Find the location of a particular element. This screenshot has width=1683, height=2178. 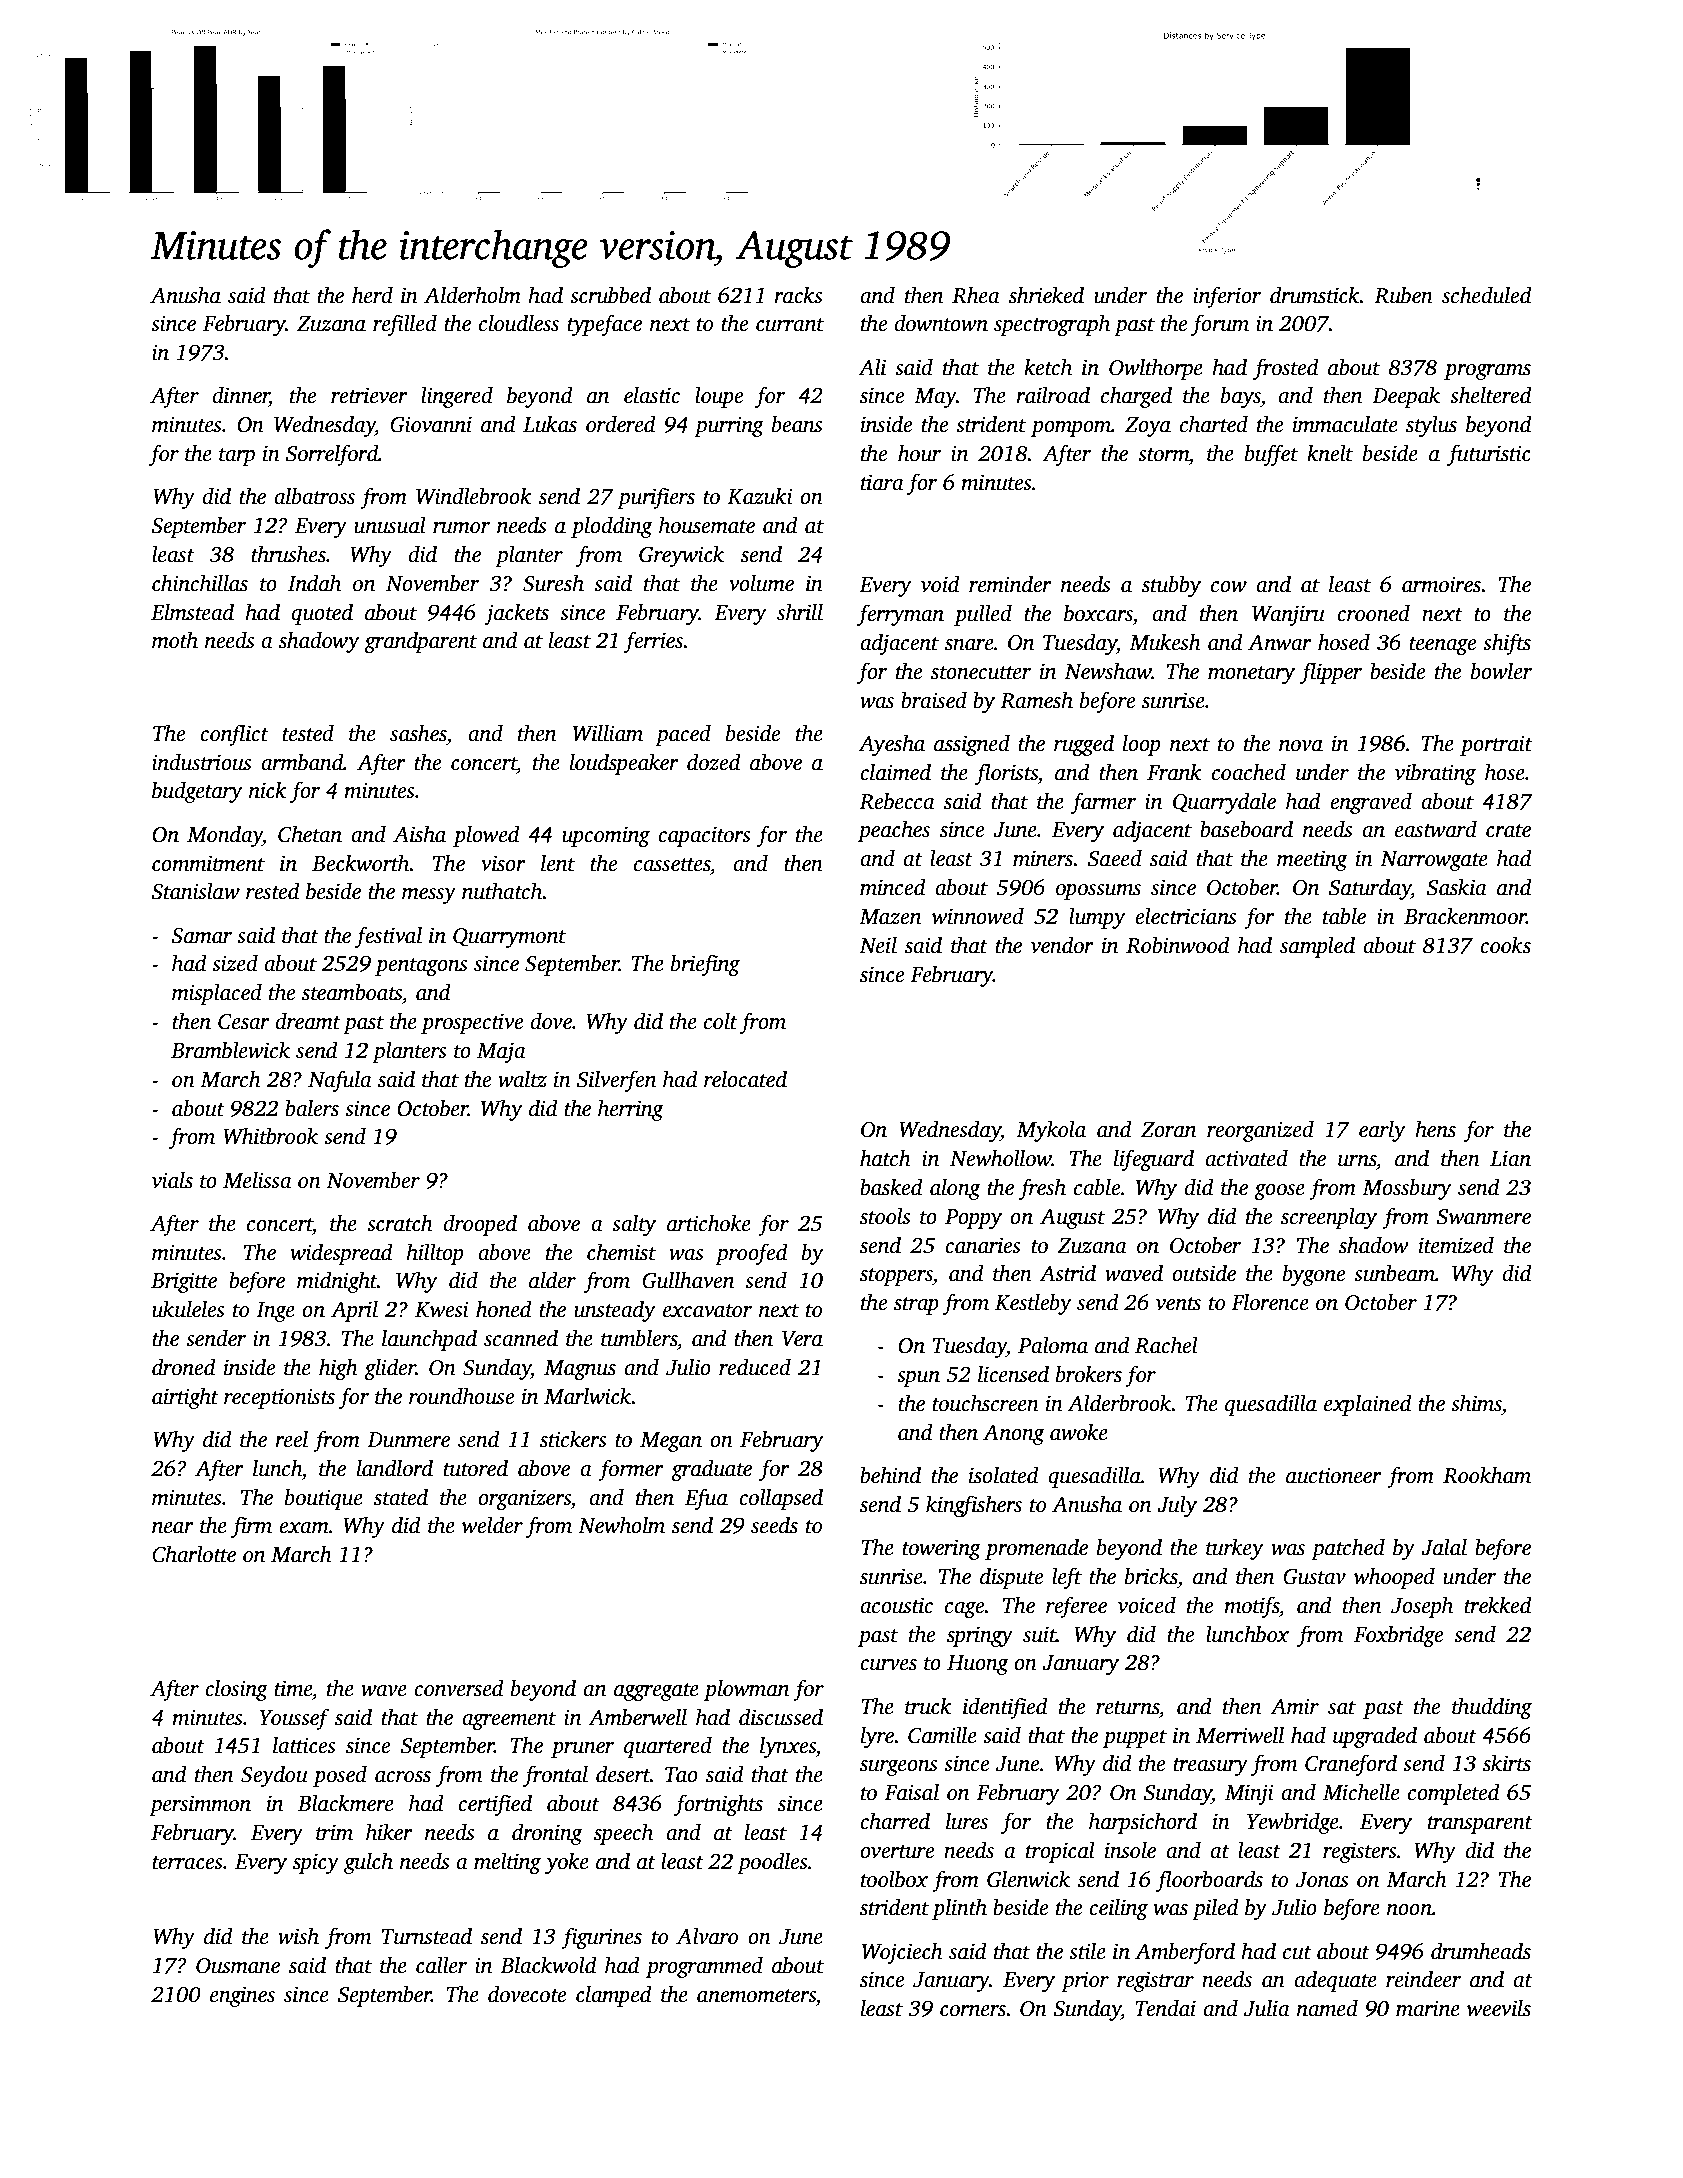

albatross is located at coordinates (314, 496).
